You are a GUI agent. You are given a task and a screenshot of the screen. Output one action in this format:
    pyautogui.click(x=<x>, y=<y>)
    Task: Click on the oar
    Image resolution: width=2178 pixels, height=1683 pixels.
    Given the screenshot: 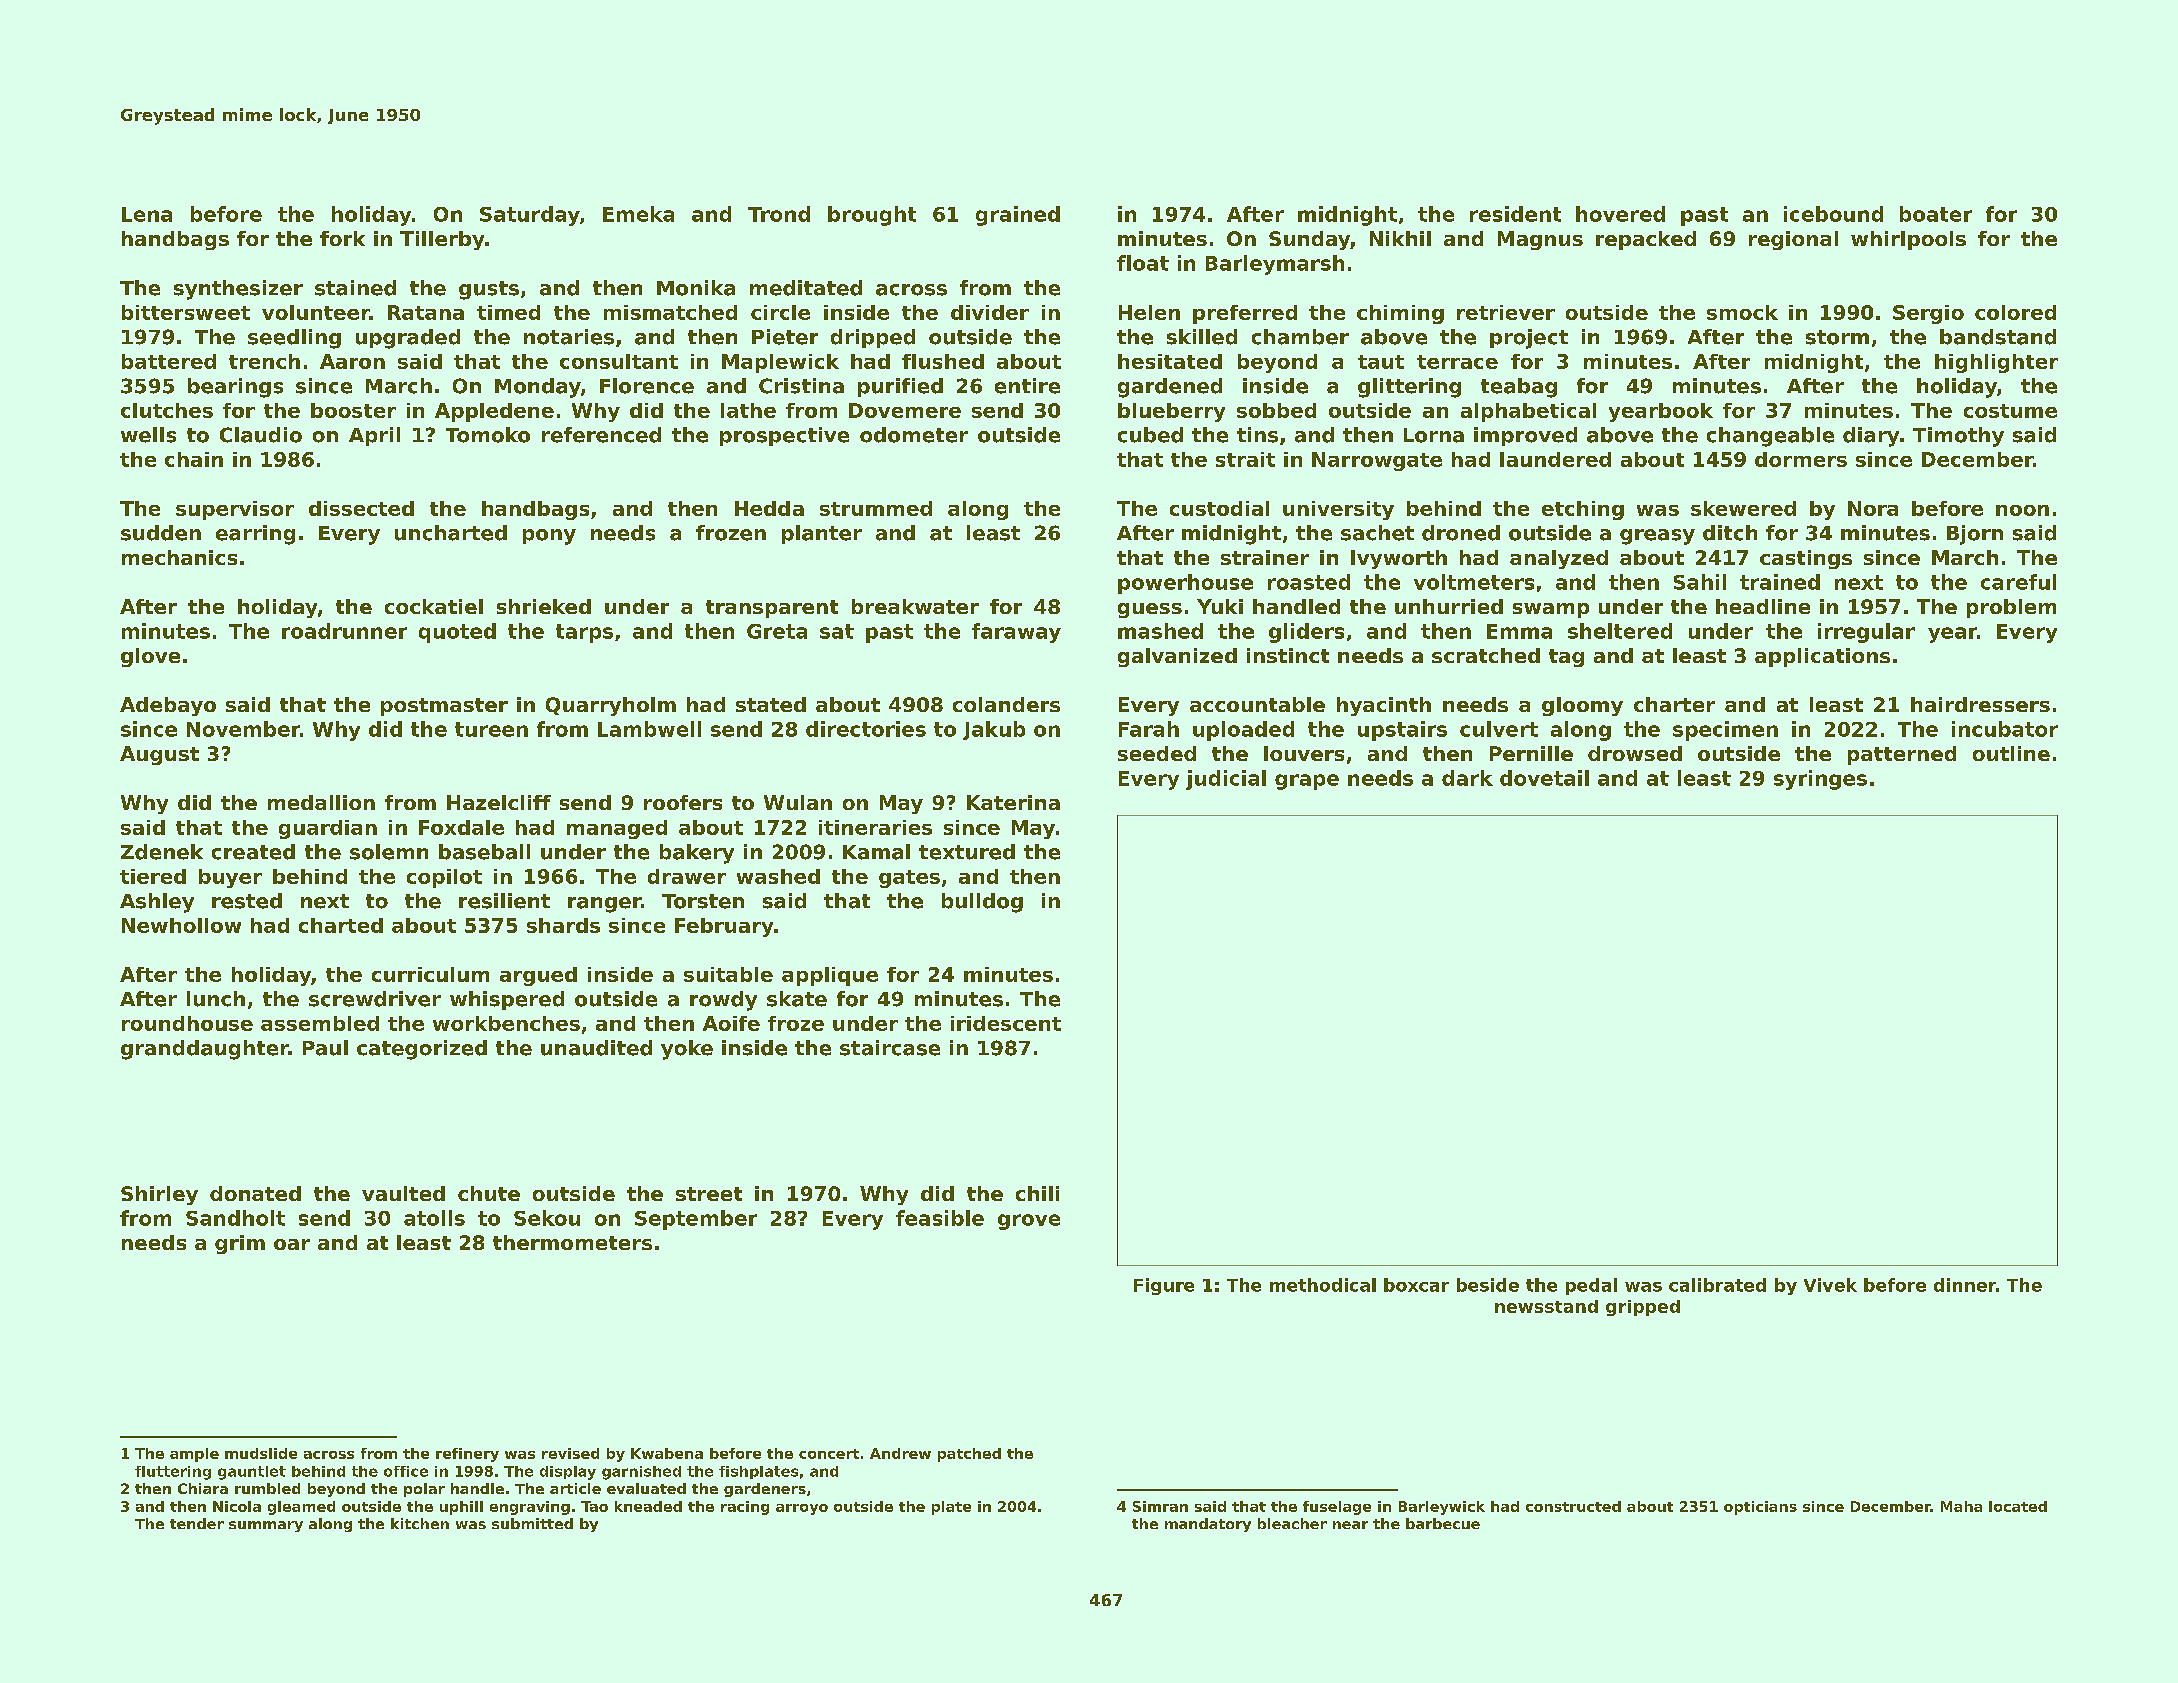 What is the action you would take?
    pyautogui.click(x=292, y=1244)
